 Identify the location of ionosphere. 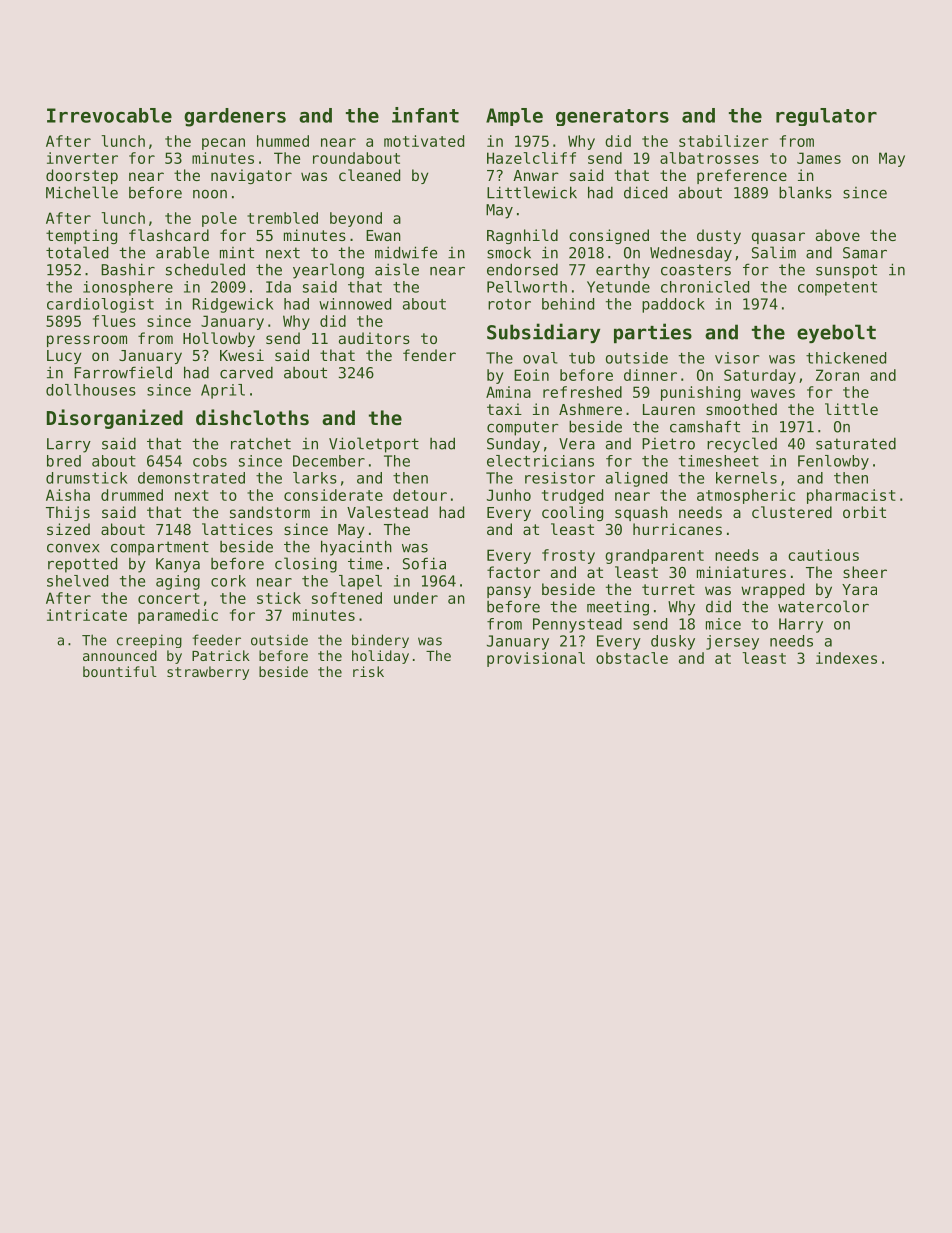
(128, 288).
